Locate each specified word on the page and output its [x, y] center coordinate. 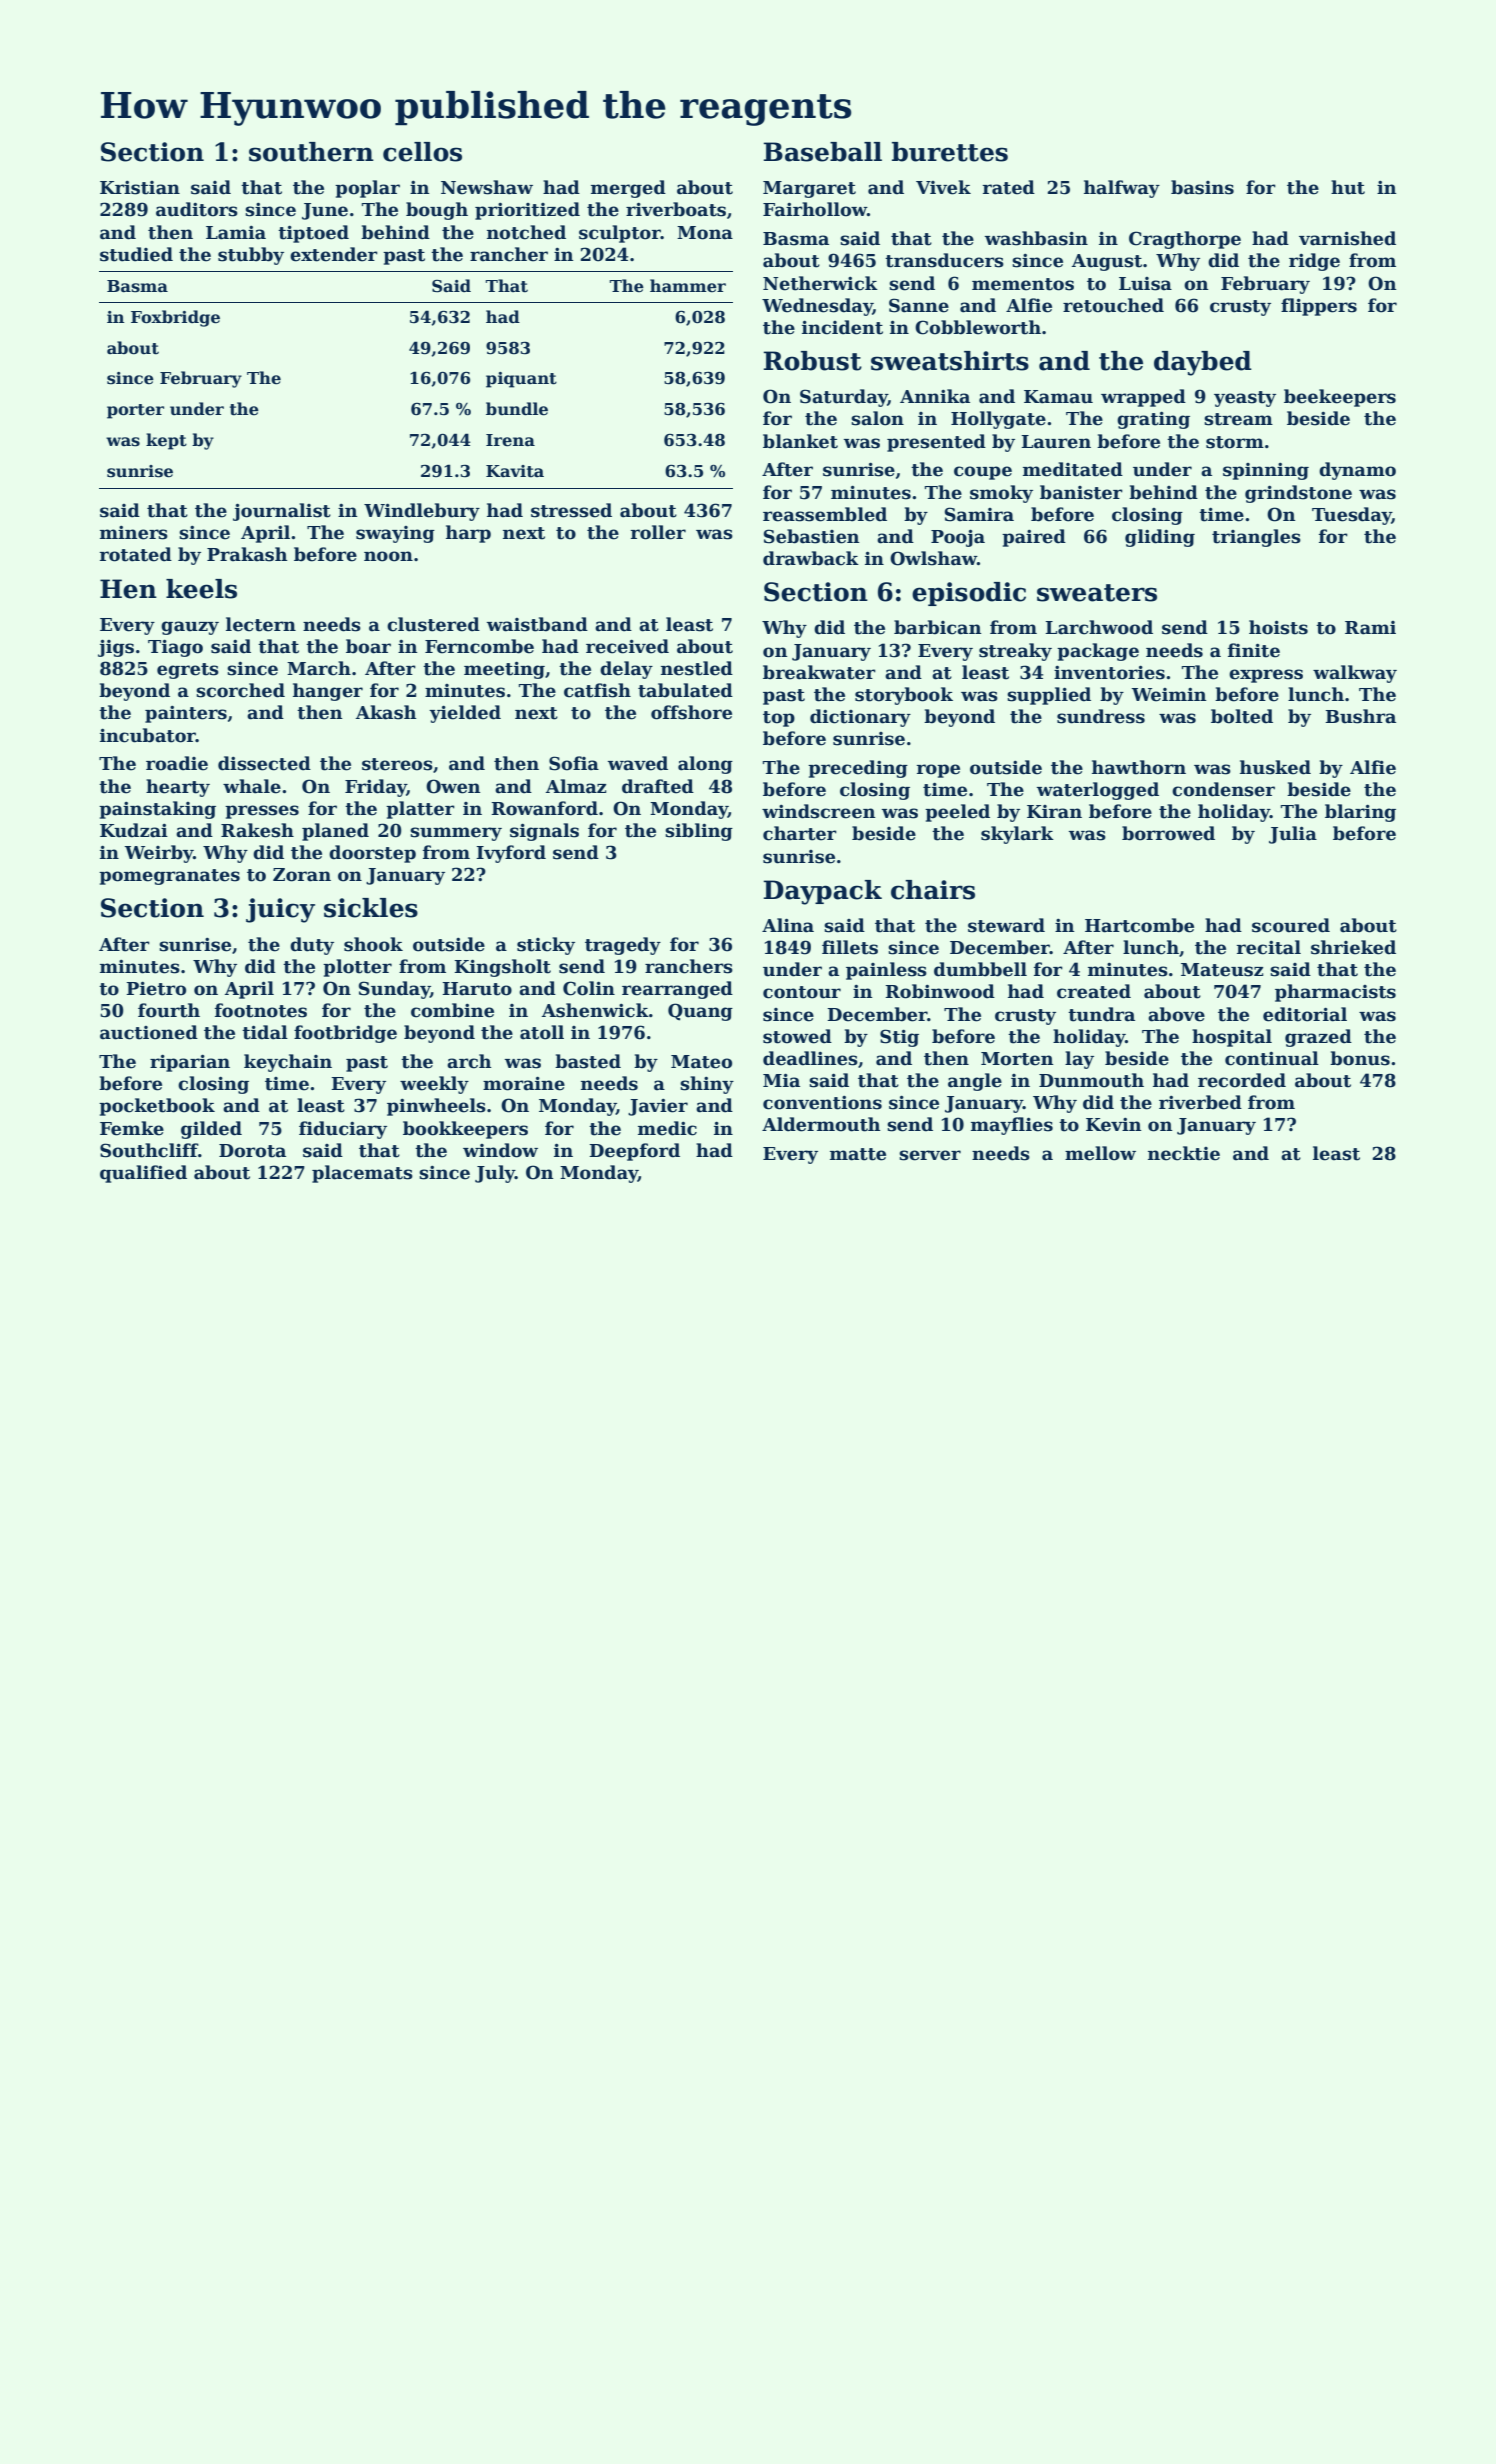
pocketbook [157, 1107]
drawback [811, 558]
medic [667, 1128]
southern [311, 152]
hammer [688, 286]
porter [135, 411]
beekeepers [1340, 398]
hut [1348, 187]
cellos [422, 152]
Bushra [1360, 716]
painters [186, 714]
